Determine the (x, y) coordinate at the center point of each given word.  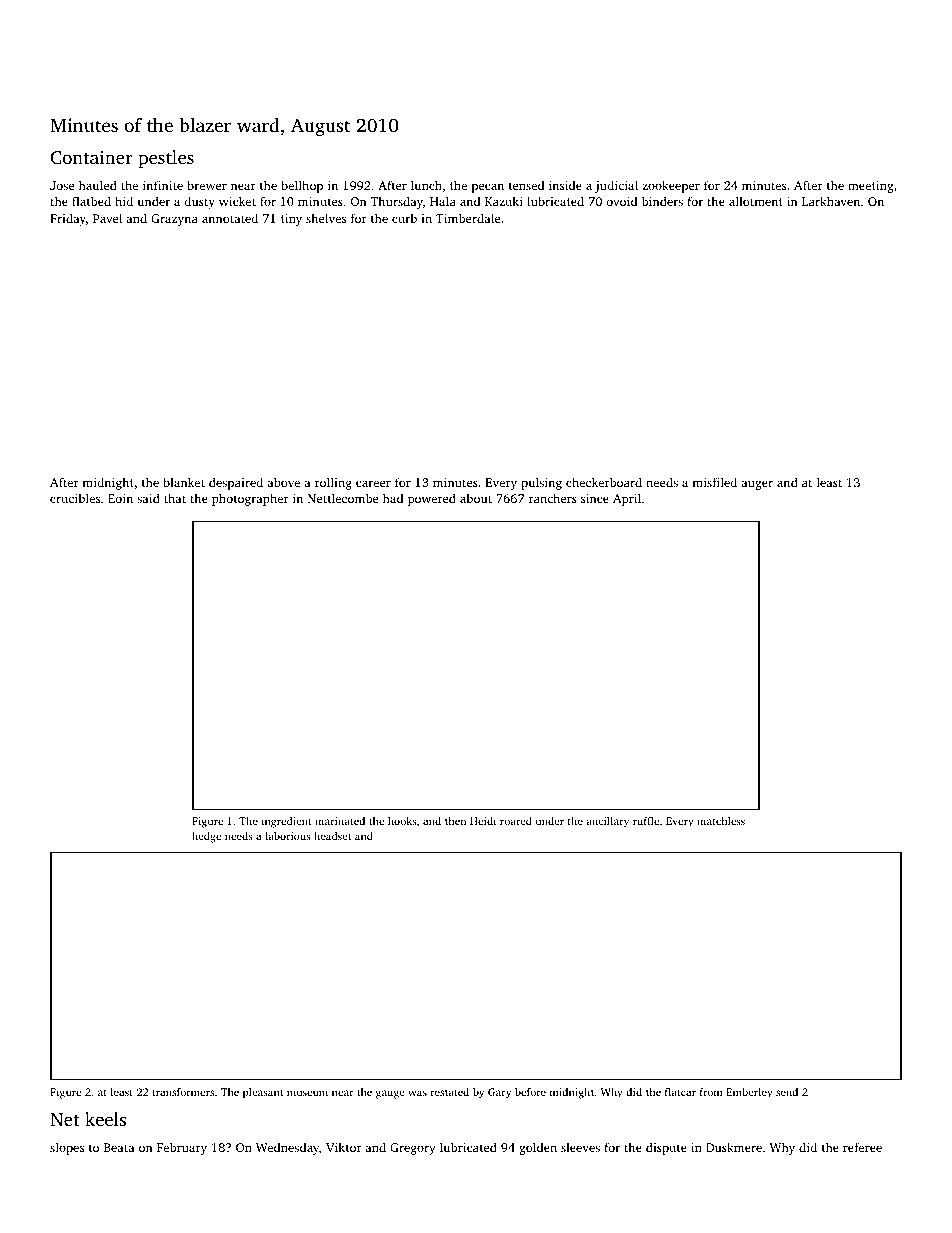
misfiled (714, 482)
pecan (487, 188)
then (455, 821)
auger (757, 485)
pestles (166, 159)
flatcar (680, 1092)
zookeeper (671, 186)
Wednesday (287, 1148)
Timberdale (468, 218)
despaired (236, 483)
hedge (206, 837)
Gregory (412, 1149)
